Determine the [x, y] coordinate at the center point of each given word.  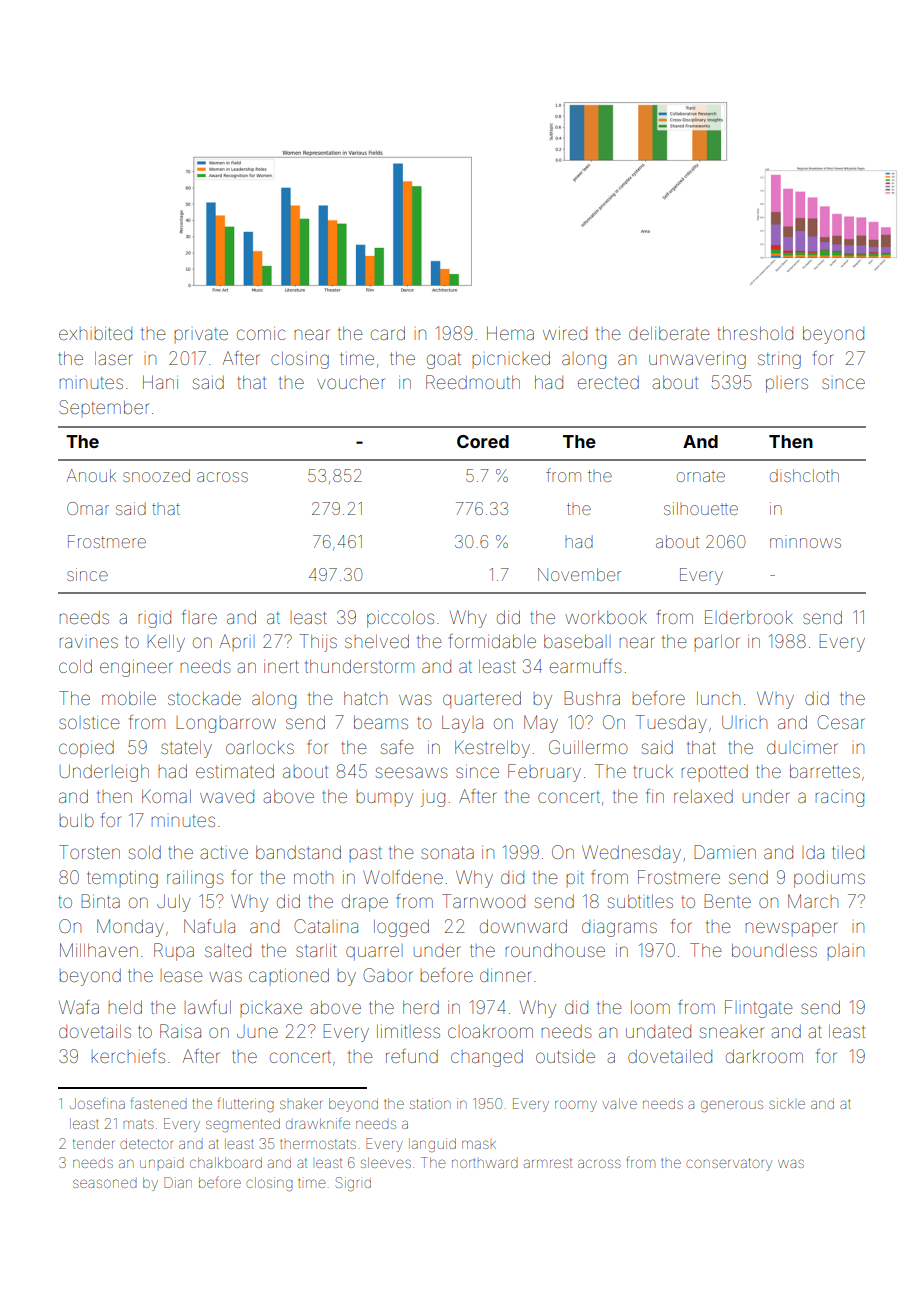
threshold [755, 333]
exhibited [95, 333]
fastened [159, 1103]
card [388, 333]
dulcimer [802, 747]
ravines [88, 642]
